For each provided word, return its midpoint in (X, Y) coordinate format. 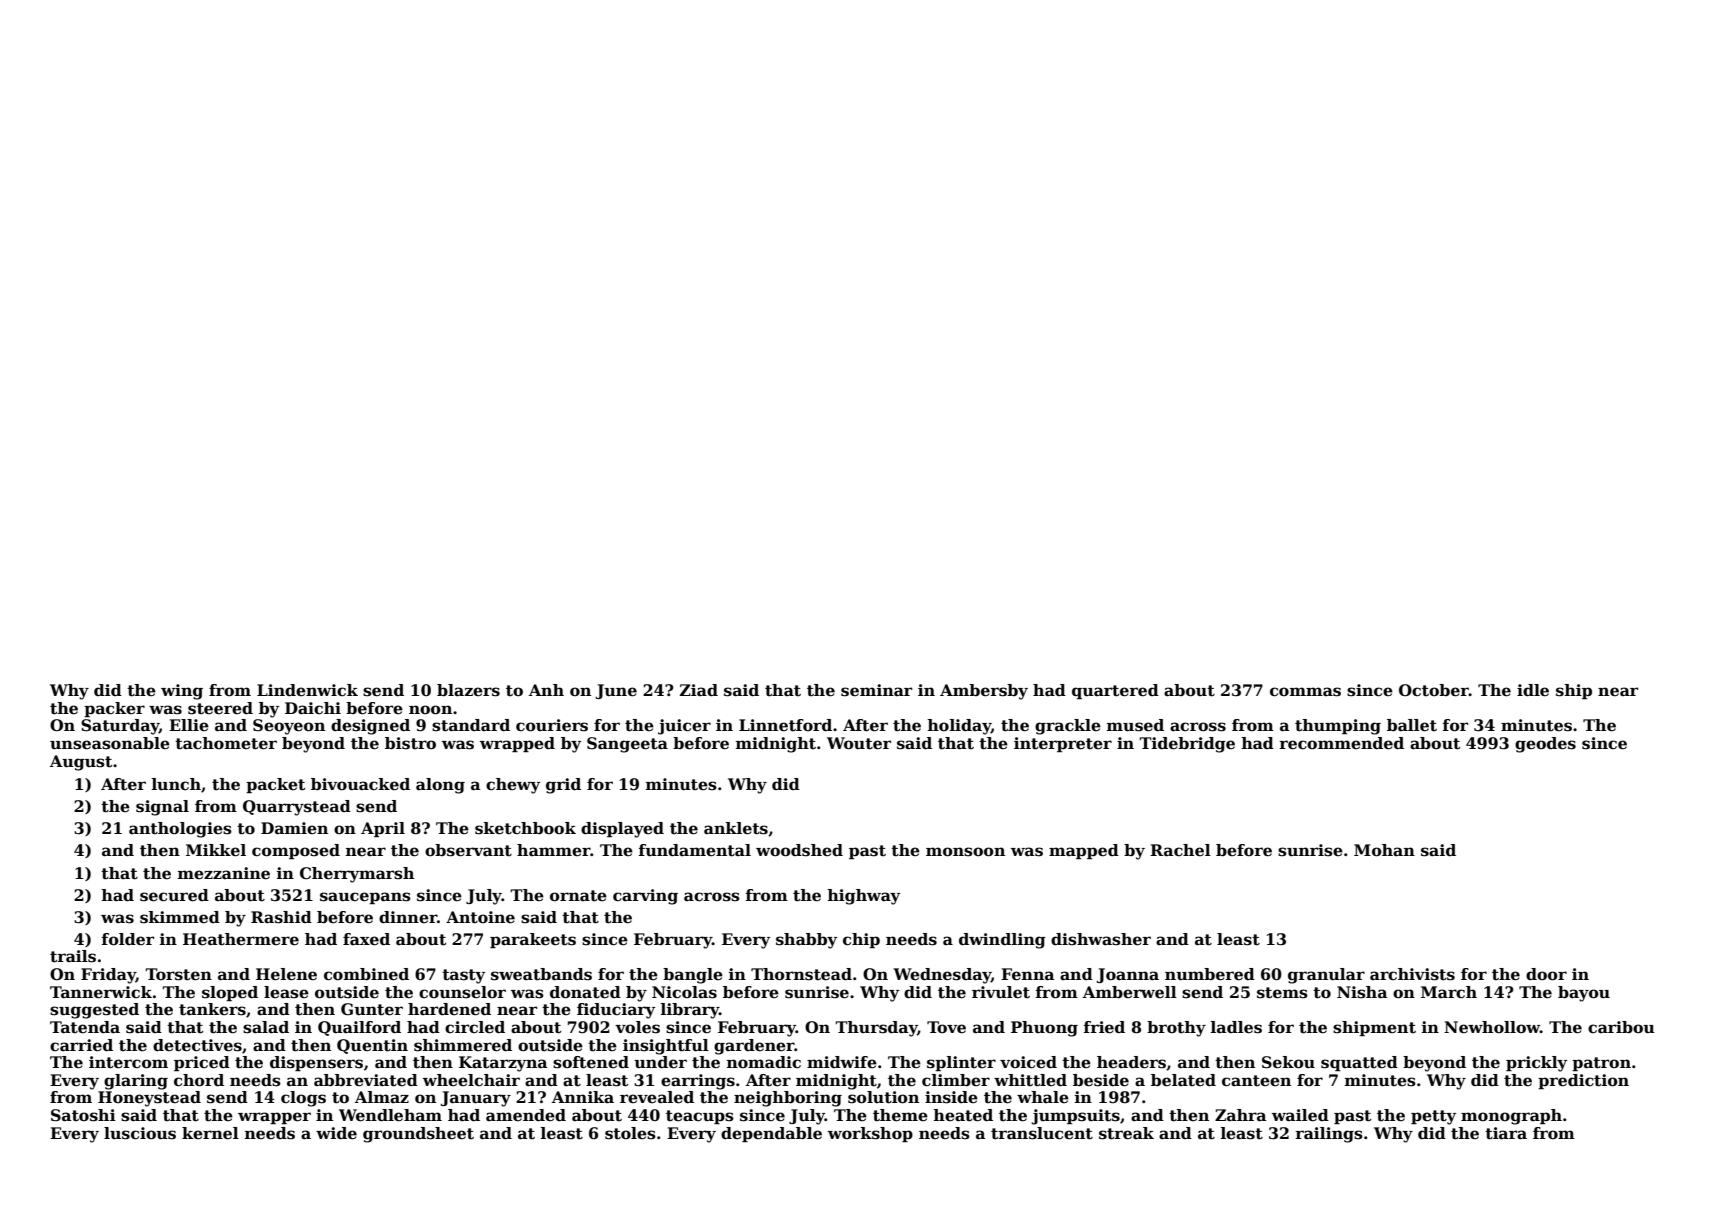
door (1546, 974)
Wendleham (390, 1115)
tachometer (226, 743)
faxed (366, 939)
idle (1533, 690)
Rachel (1180, 850)
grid (563, 786)
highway (863, 897)
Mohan (1384, 850)
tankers (212, 1009)
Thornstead (801, 974)
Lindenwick (307, 690)
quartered (1115, 691)
